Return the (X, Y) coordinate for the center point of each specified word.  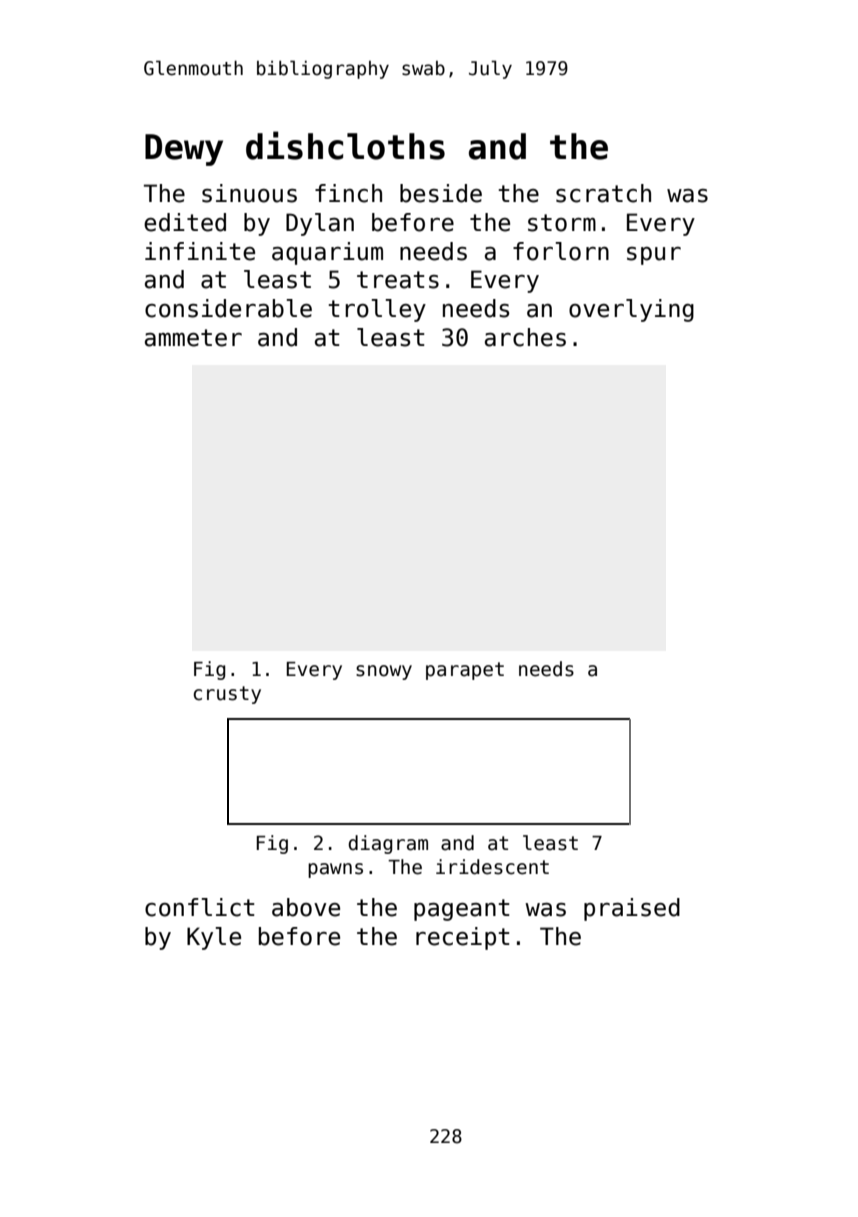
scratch (603, 193)
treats (398, 280)
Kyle (214, 938)
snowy (384, 672)
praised (632, 909)
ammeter (193, 338)
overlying (631, 310)
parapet (465, 671)
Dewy (184, 150)
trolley (377, 310)
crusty (227, 695)
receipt (463, 938)
